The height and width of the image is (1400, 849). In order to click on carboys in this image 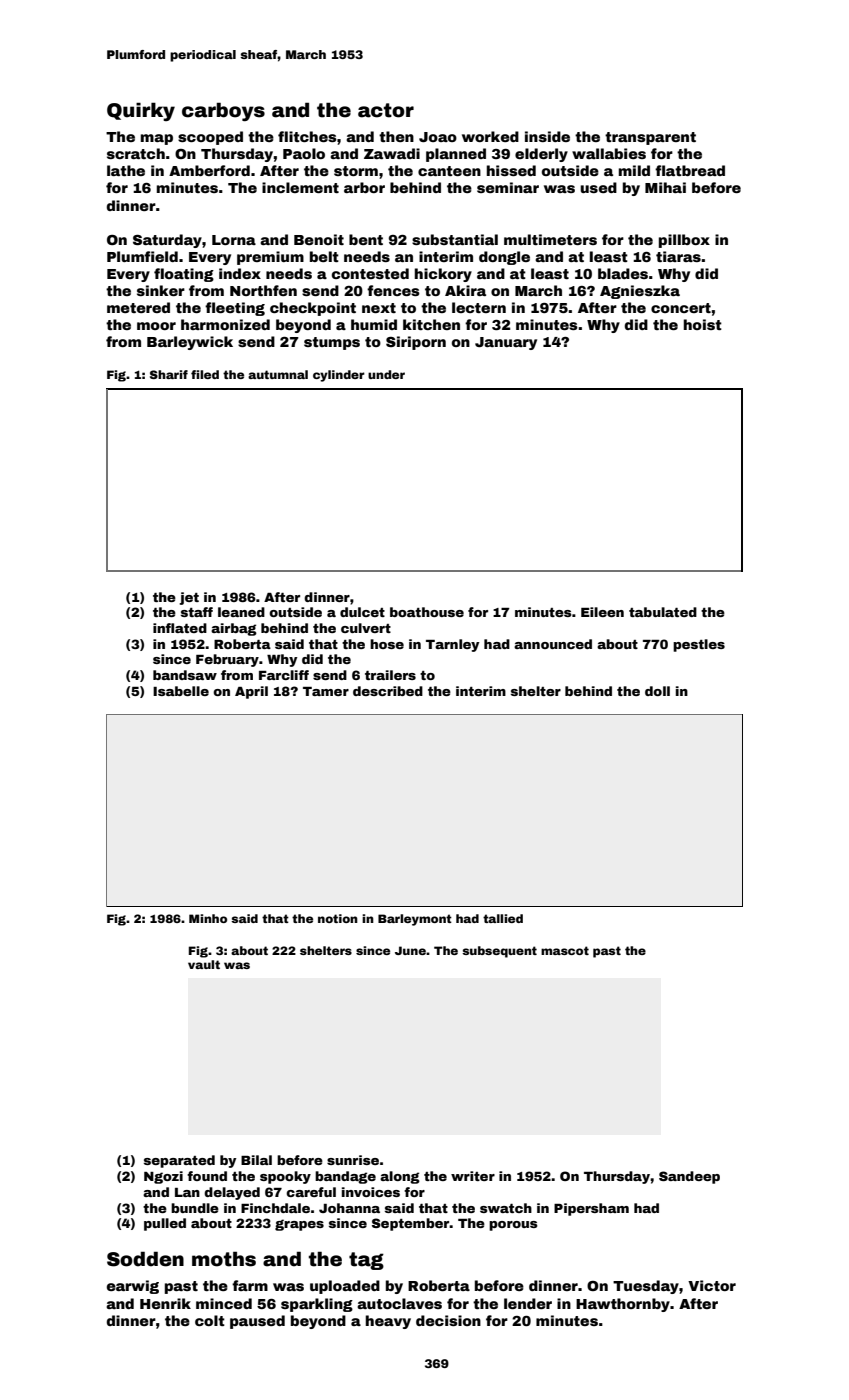, I will do `click(223, 111)`.
